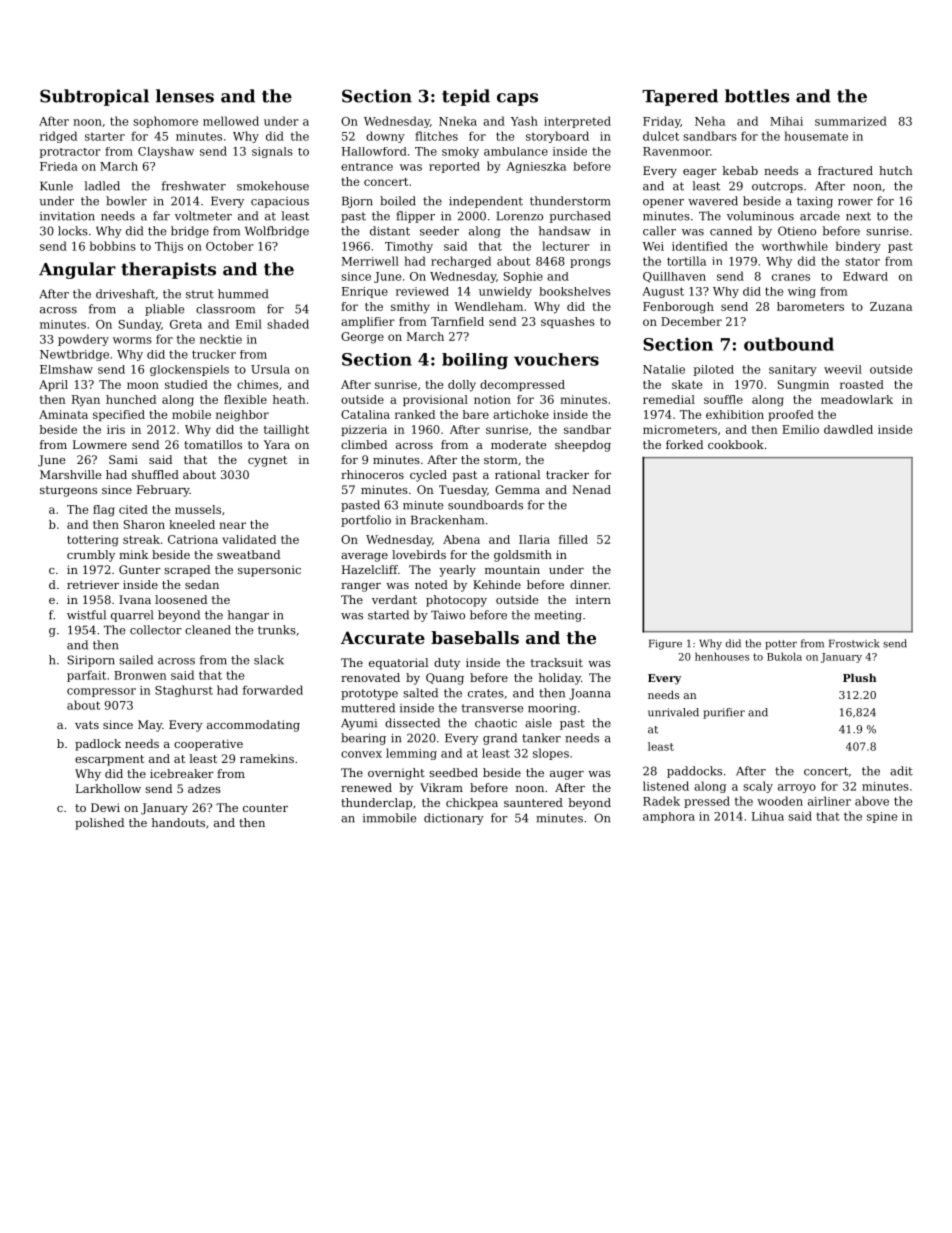 This document has width=952, height=1233. What do you see at coordinates (70, 474) in the document?
I see `Marshville` at bounding box center [70, 474].
